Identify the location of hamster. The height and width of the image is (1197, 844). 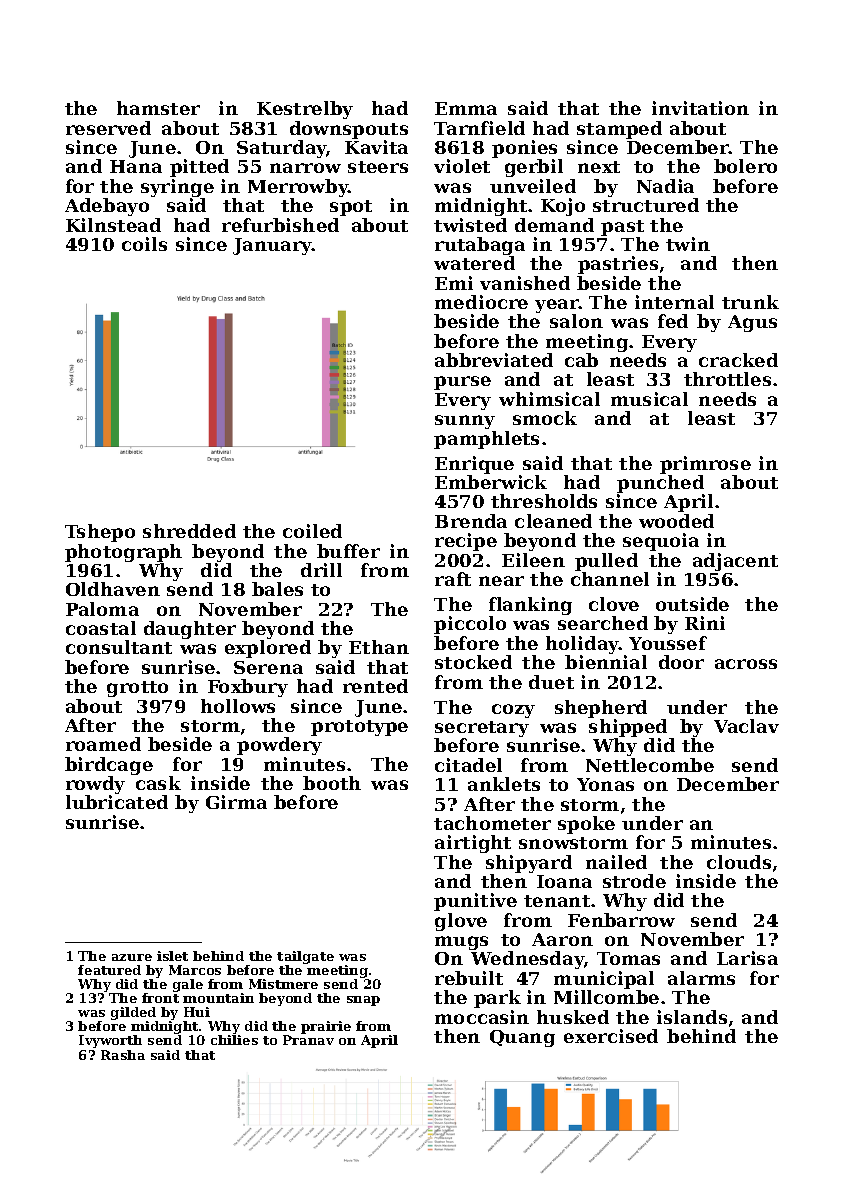
(158, 108).
